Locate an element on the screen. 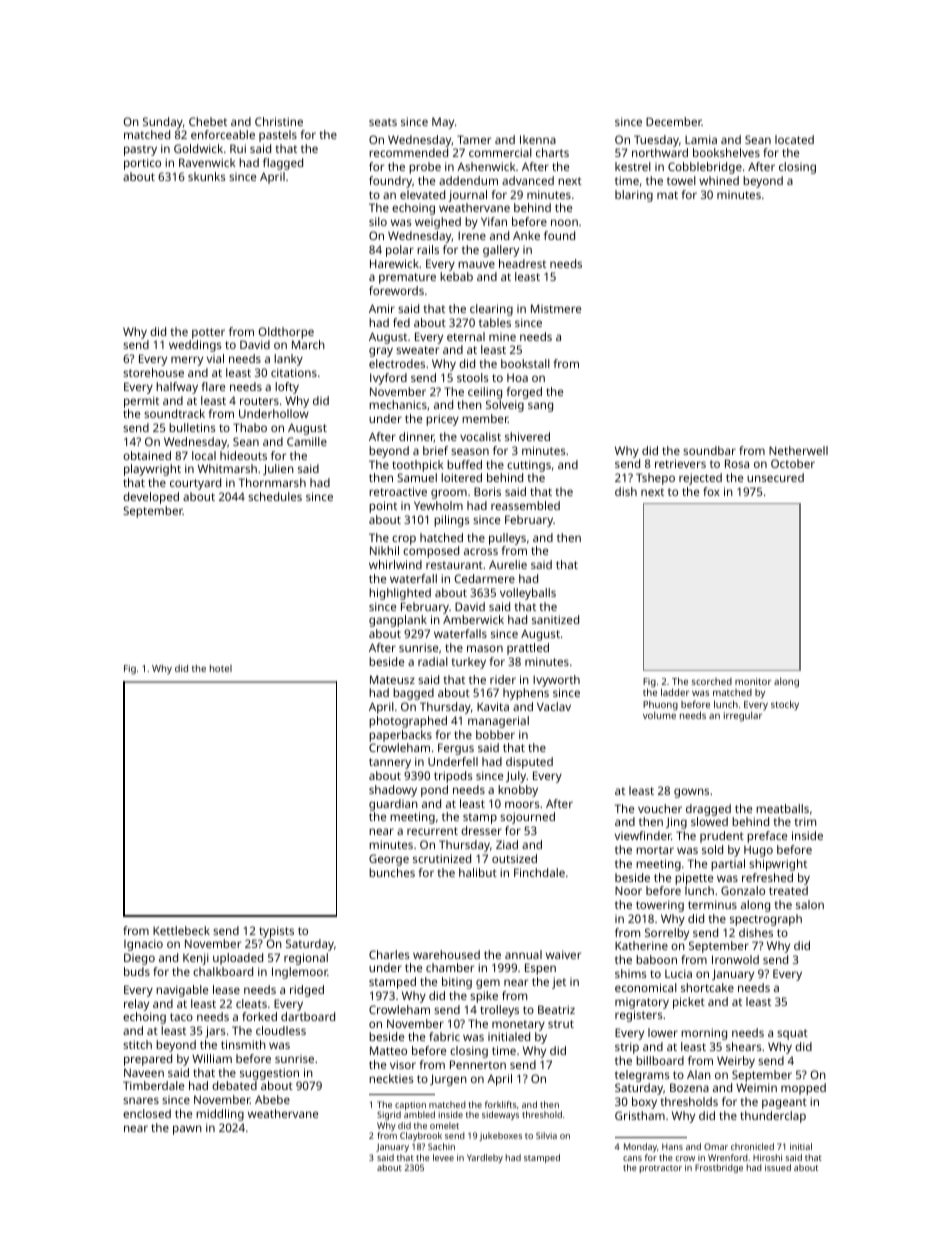 The height and width of the screenshot is (1233, 952). skunks is located at coordinates (206, 176).
